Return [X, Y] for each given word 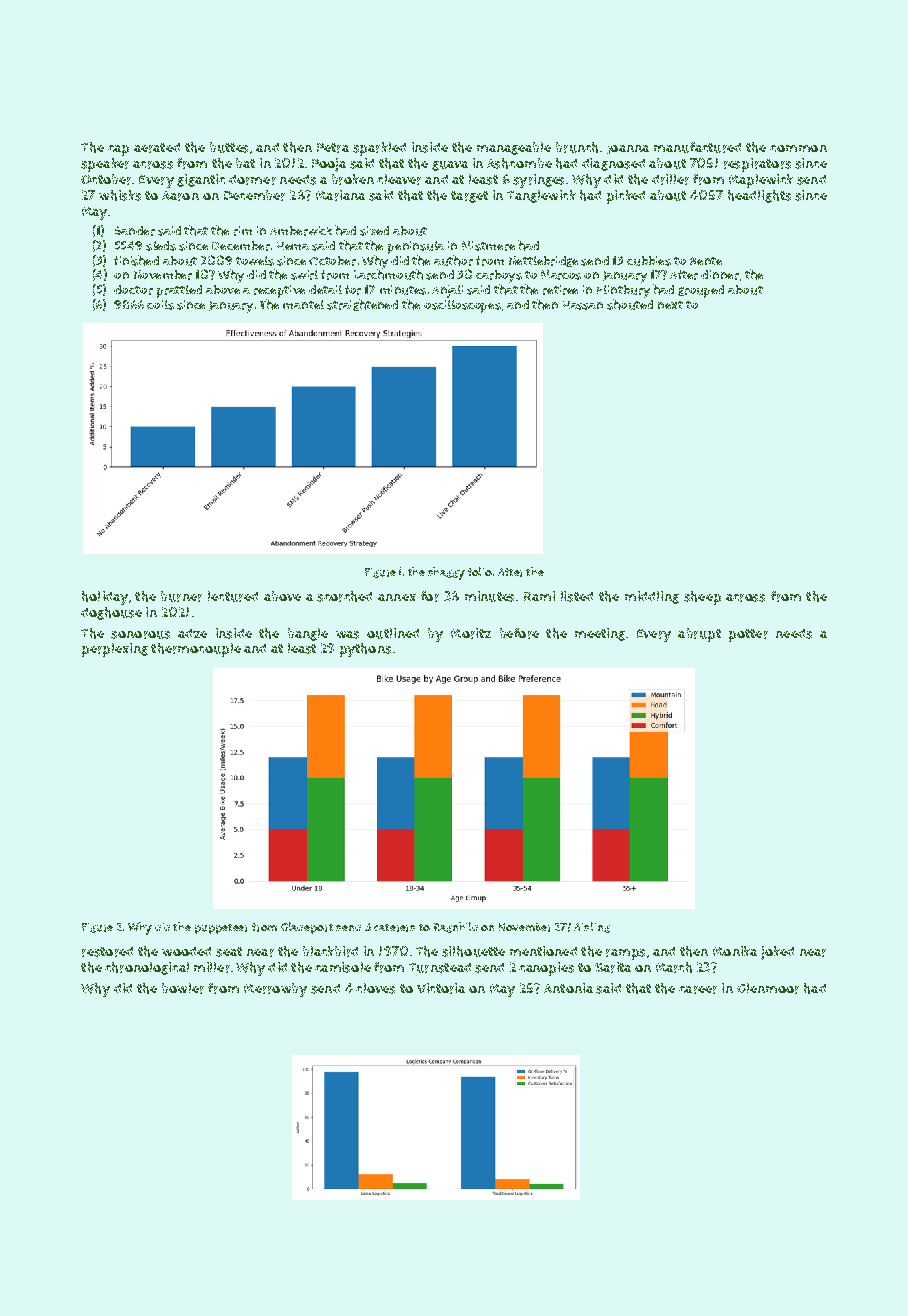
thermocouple [196, 650]
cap [118, 150]
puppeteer [221, 929]
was [347, 635]
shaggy [446, 573]
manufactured [697, 147]
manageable [514, 148]
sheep [702, 598]
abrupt [699, 635]
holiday [105, 598]
